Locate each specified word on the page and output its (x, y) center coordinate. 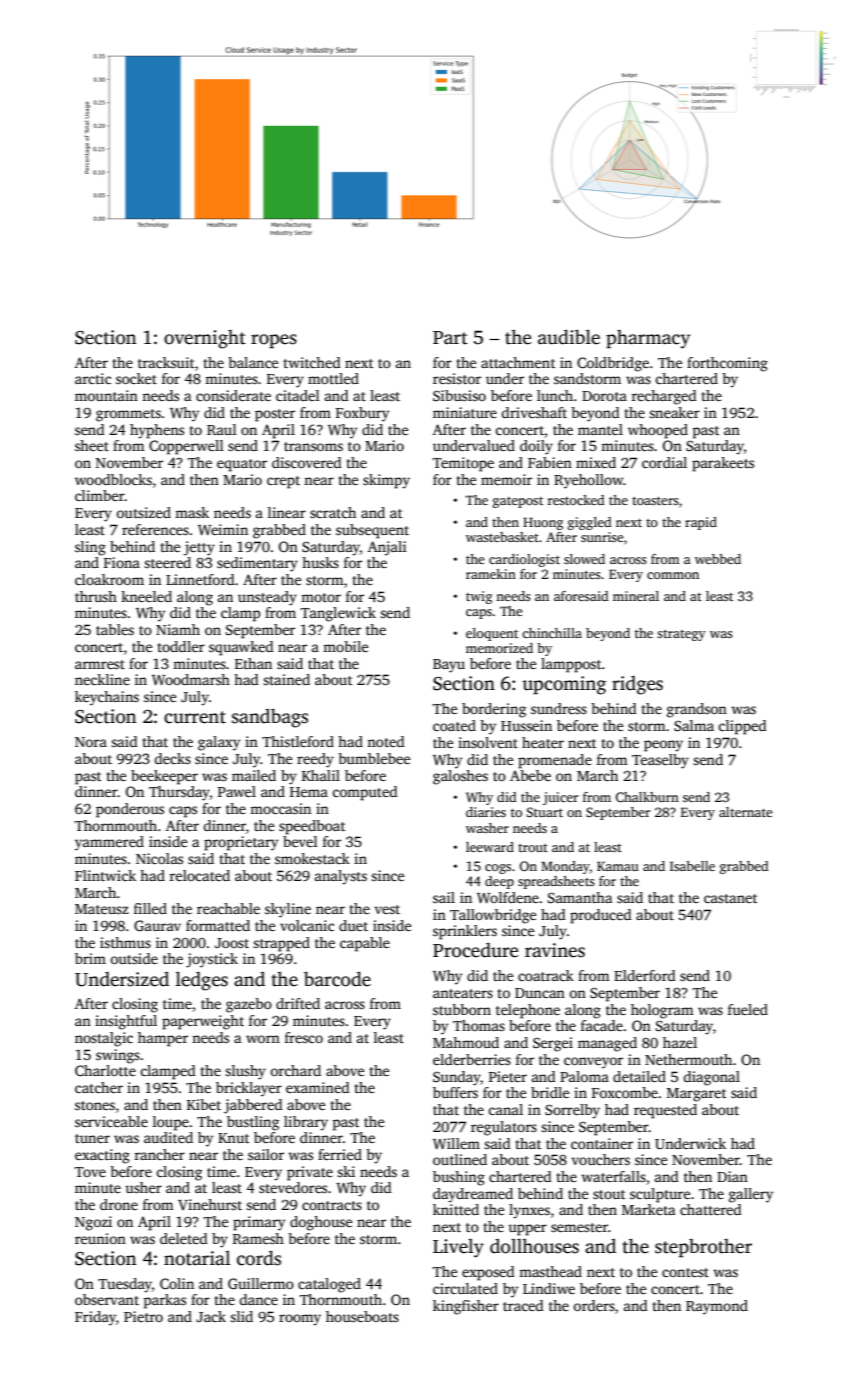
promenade (555, 761)
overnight (205, 339)
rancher (159, 1154)
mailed (254, 775)
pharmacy (648, 339)
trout (533, 848)
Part (450, 338)
